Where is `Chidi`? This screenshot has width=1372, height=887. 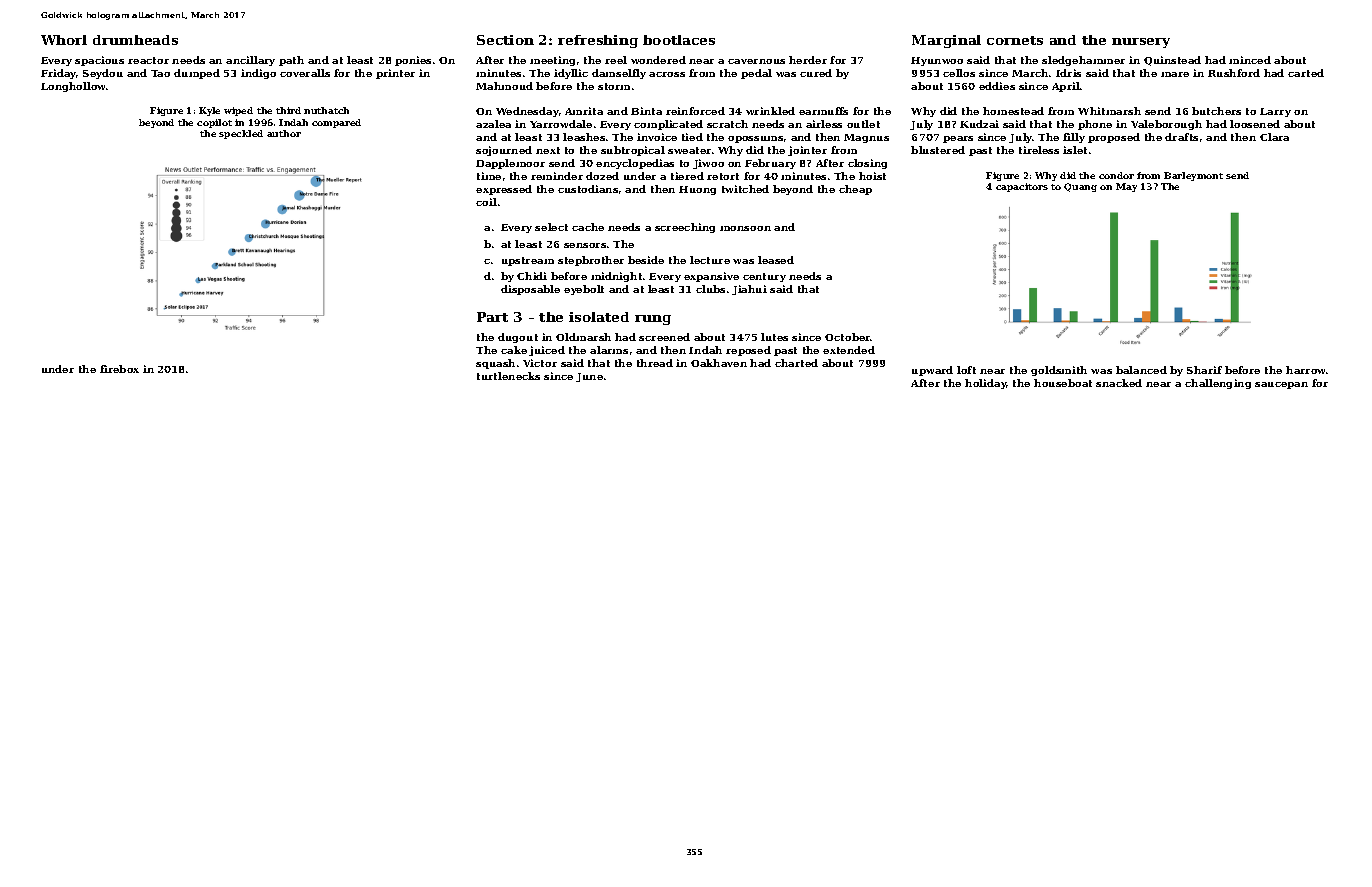 Chidi is located at coordinates (532, 276).
